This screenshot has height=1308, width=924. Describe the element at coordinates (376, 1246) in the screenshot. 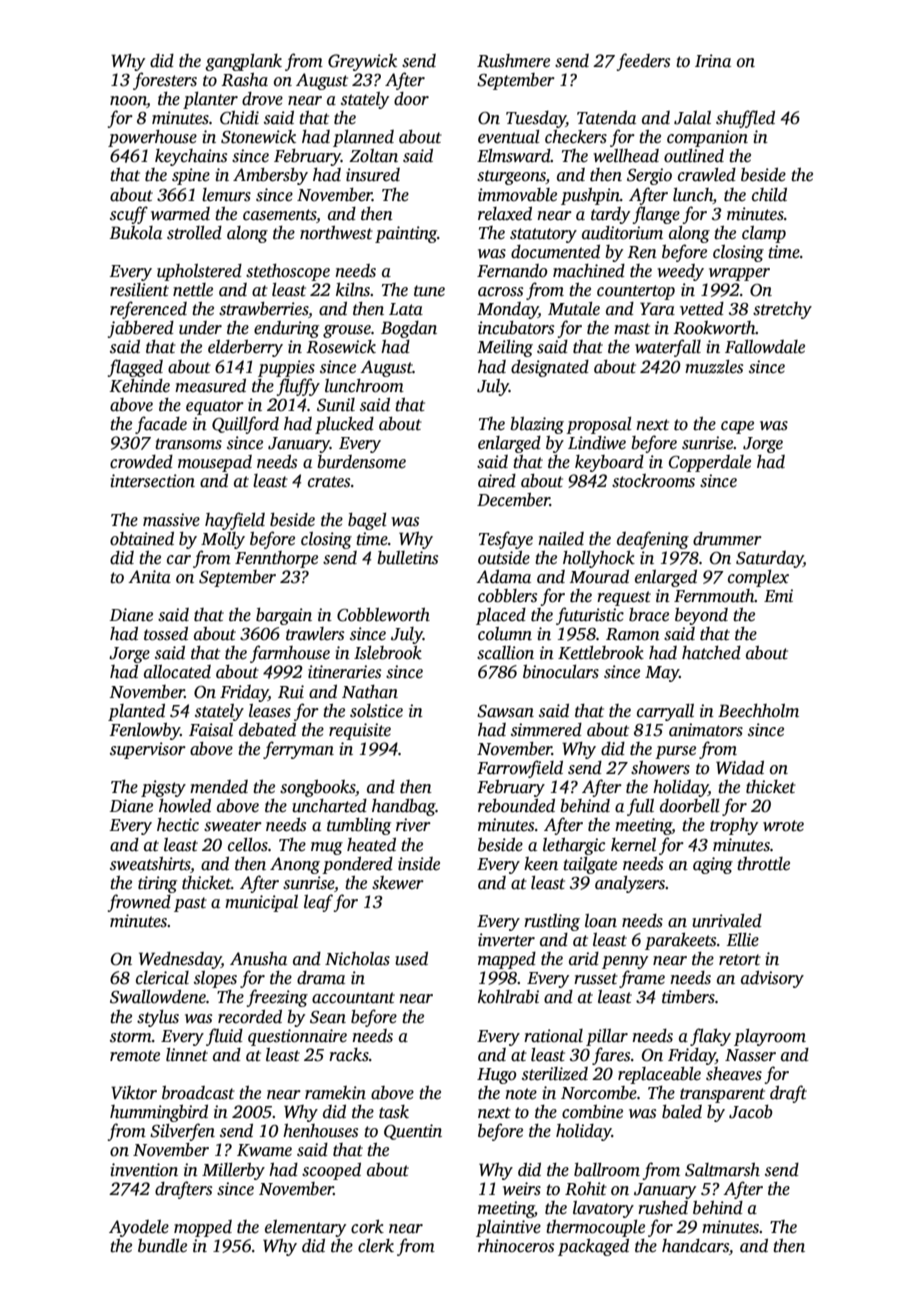

I see `clerk` at that location.
